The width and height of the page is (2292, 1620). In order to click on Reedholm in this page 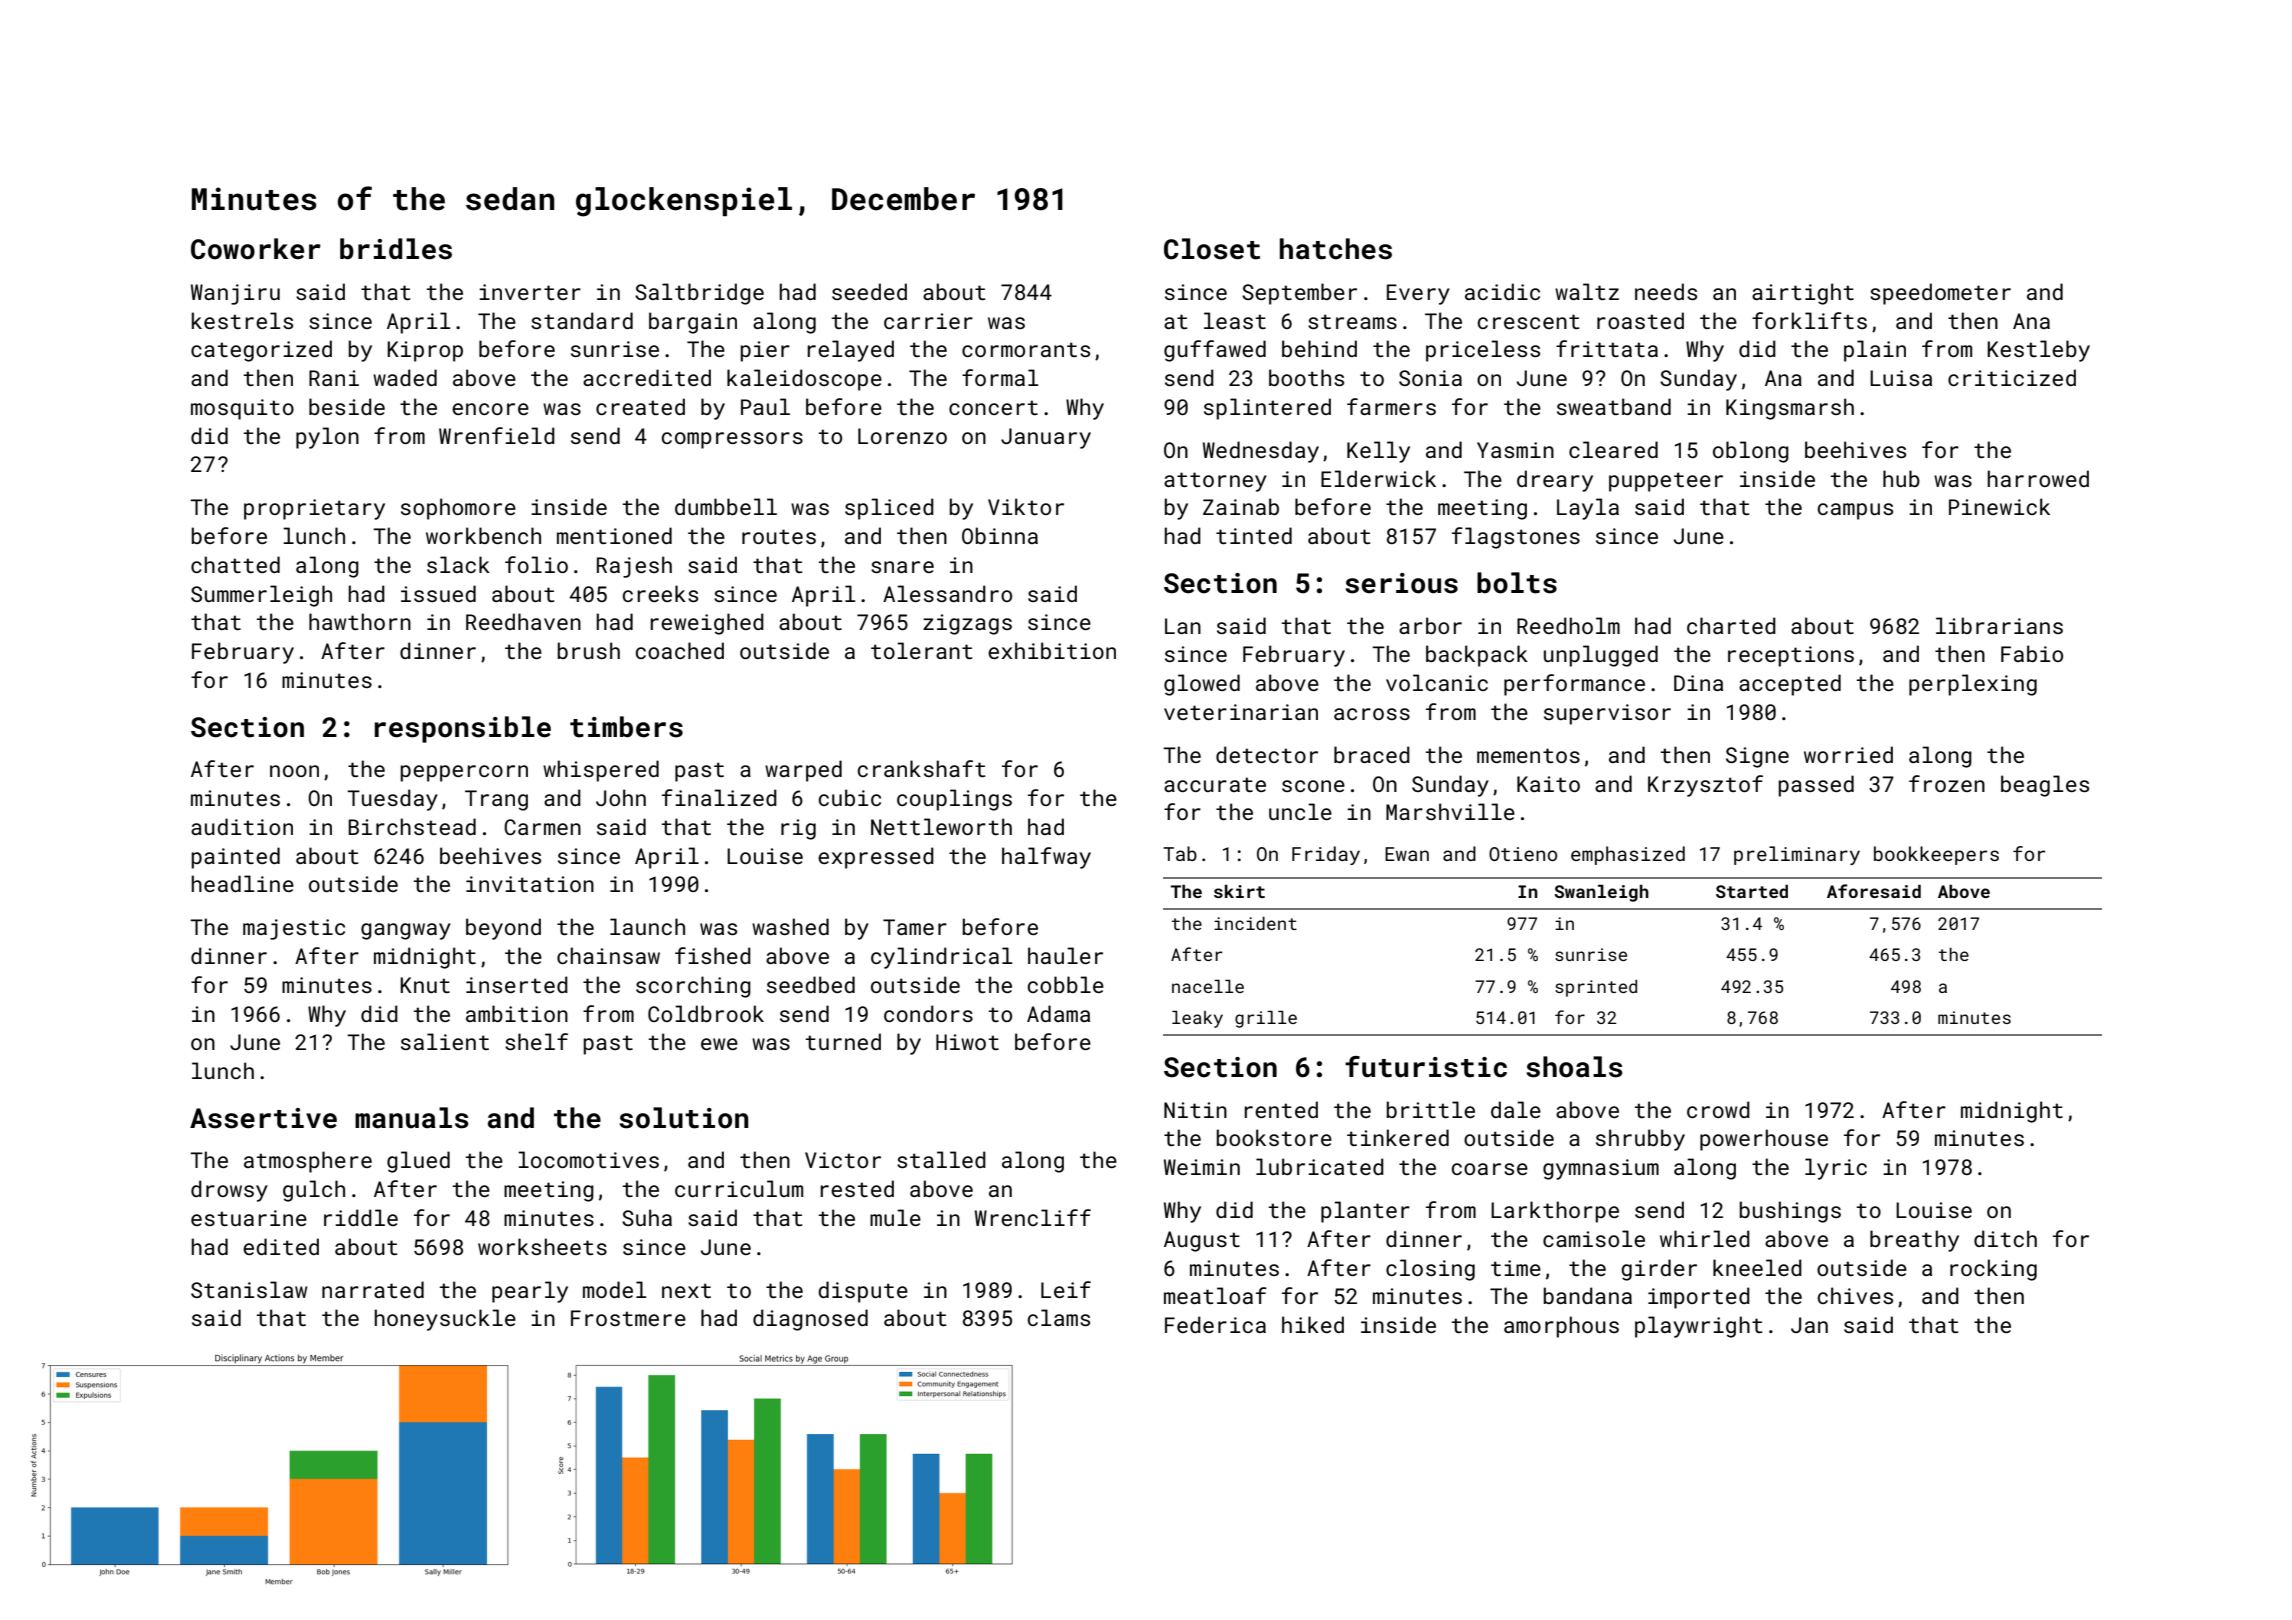, I will do `click(1568, 625)`.
